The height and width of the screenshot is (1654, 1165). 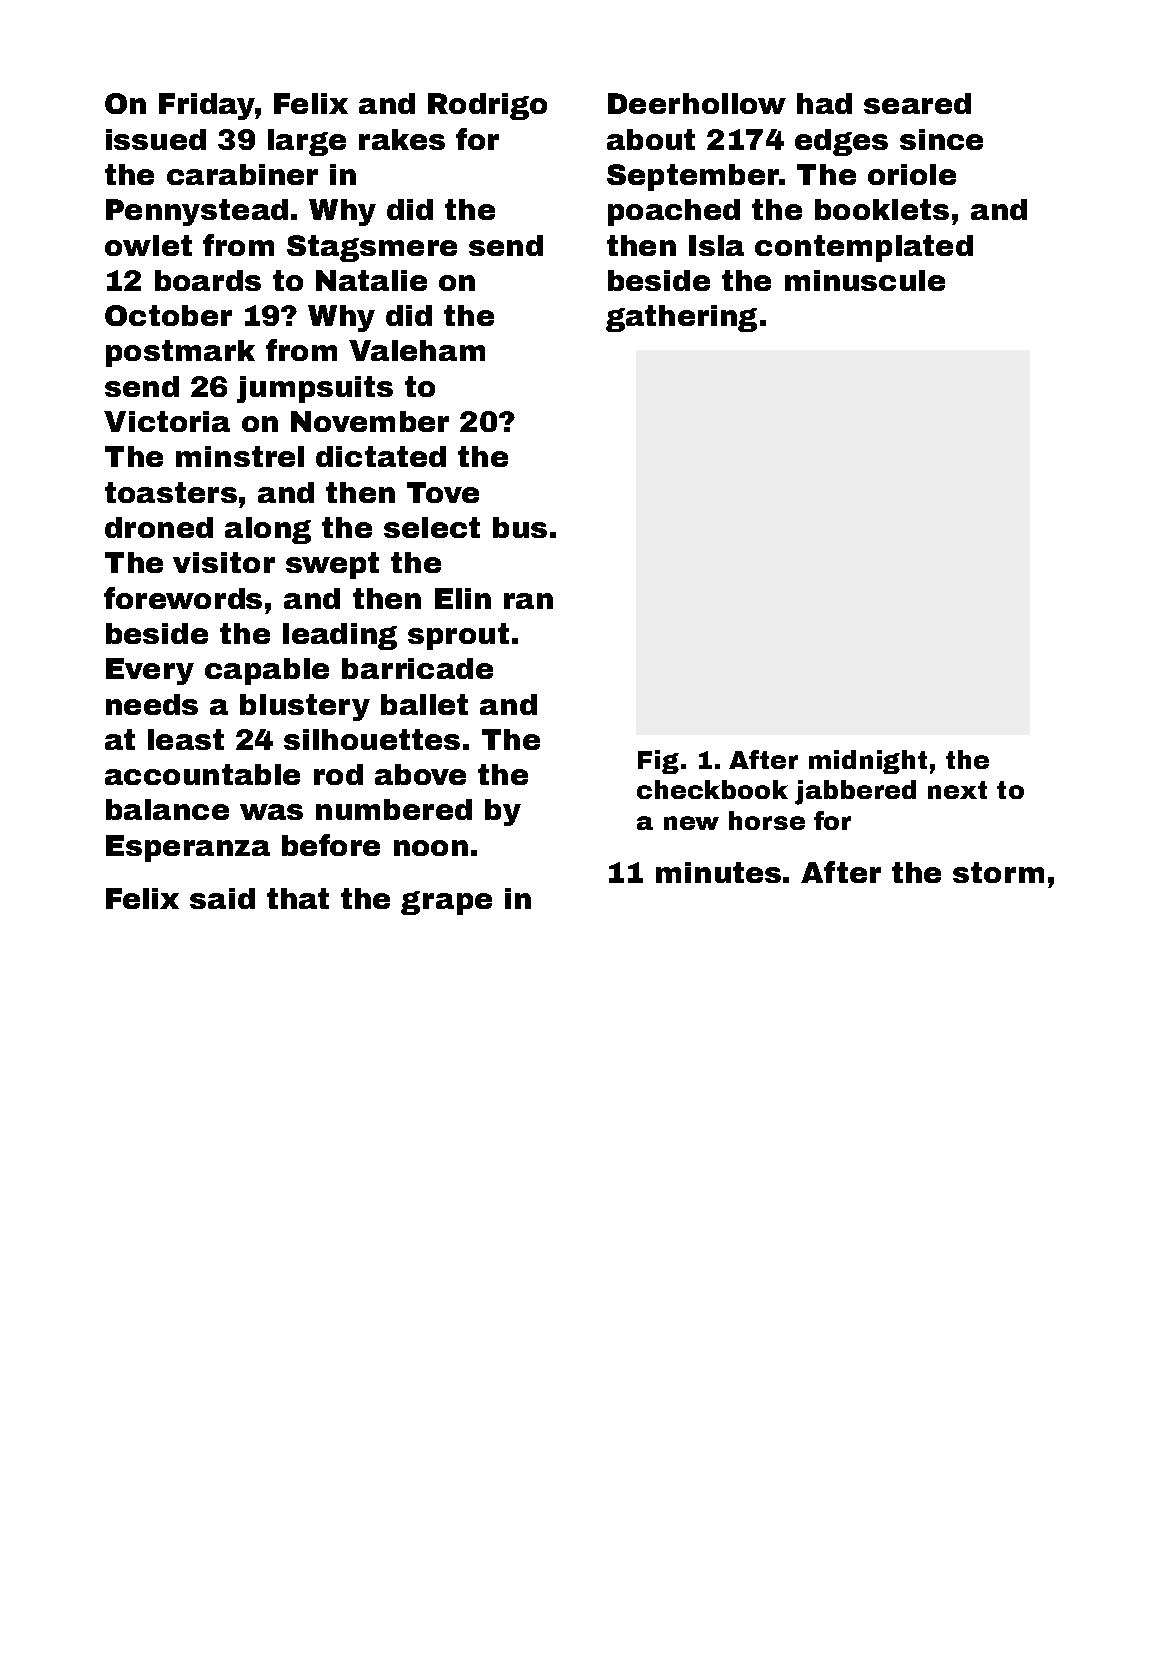 What do you see at coordinates (917, 103) in the screenshot?
I see `seared` at bounding box center [917, 103].
